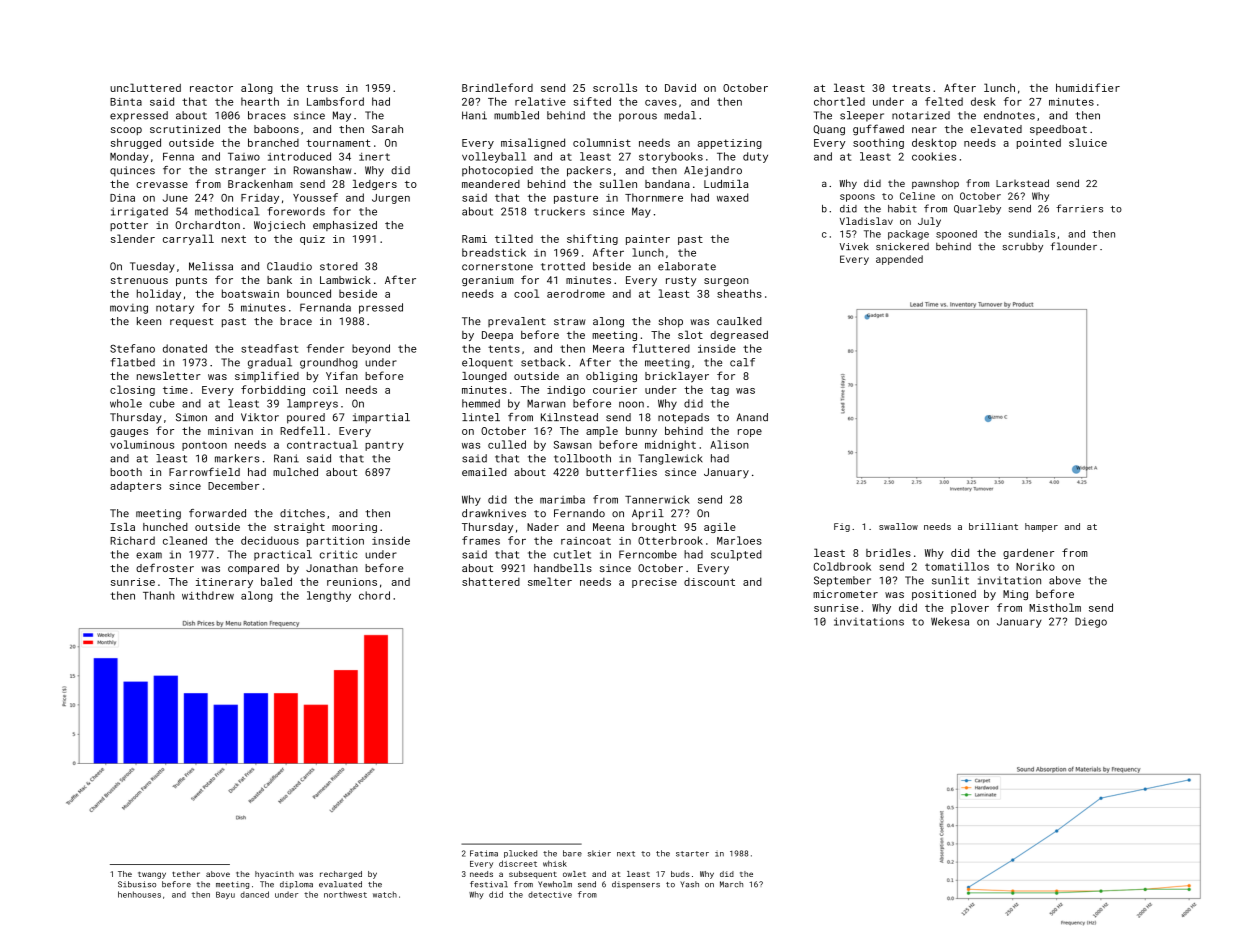  Describe the element at coordinates (374, 157) in the screenshot. I see `inert` at that location.
